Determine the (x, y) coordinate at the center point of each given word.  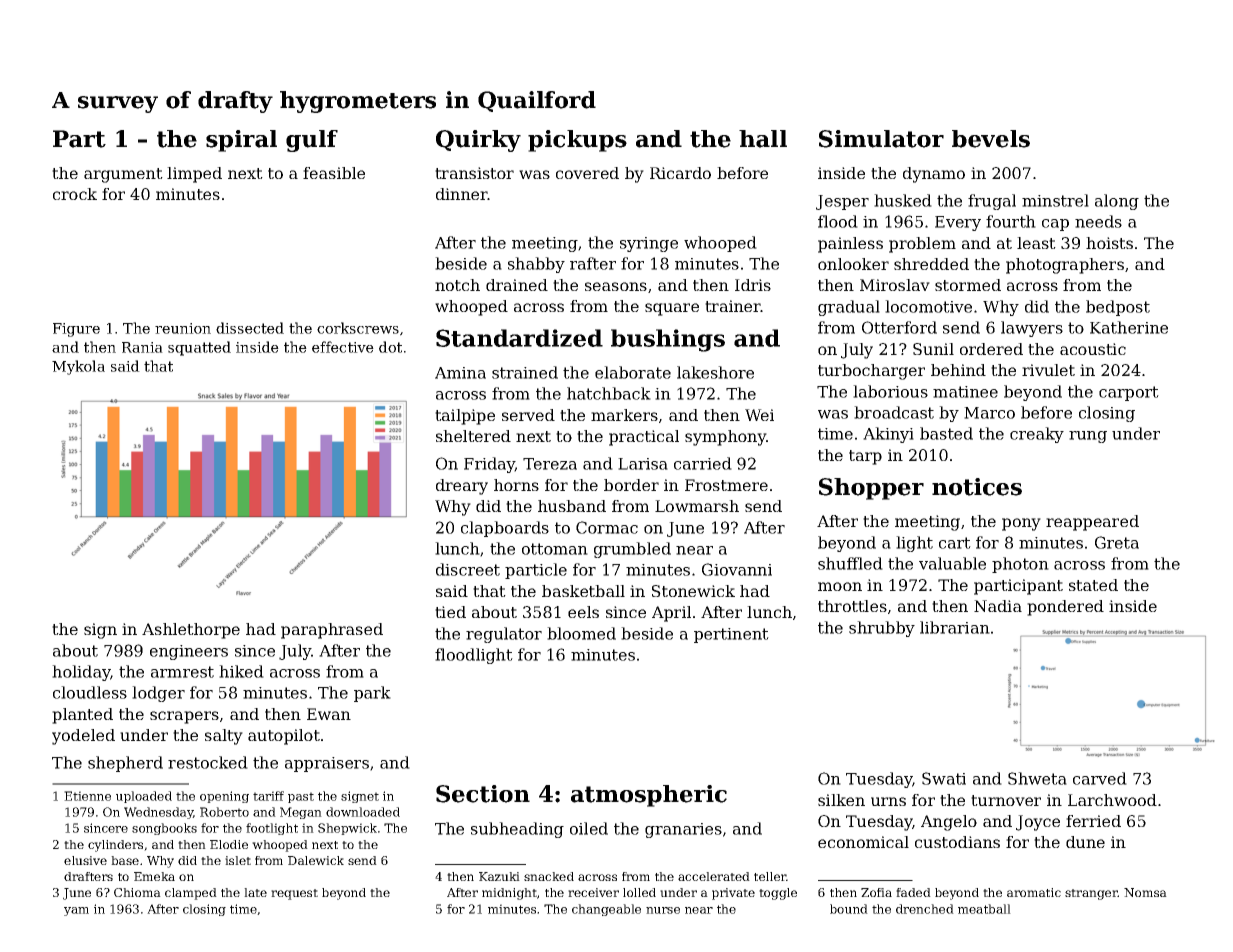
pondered (1065, 608)
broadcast (894, 412)
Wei (759, 415)
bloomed (581, 633)
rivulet (1048, 370)
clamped (191, 894)
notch (457, 285)
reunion (183, 328)
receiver (593, 892)
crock (75, 194)
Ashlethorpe (191, 631)
